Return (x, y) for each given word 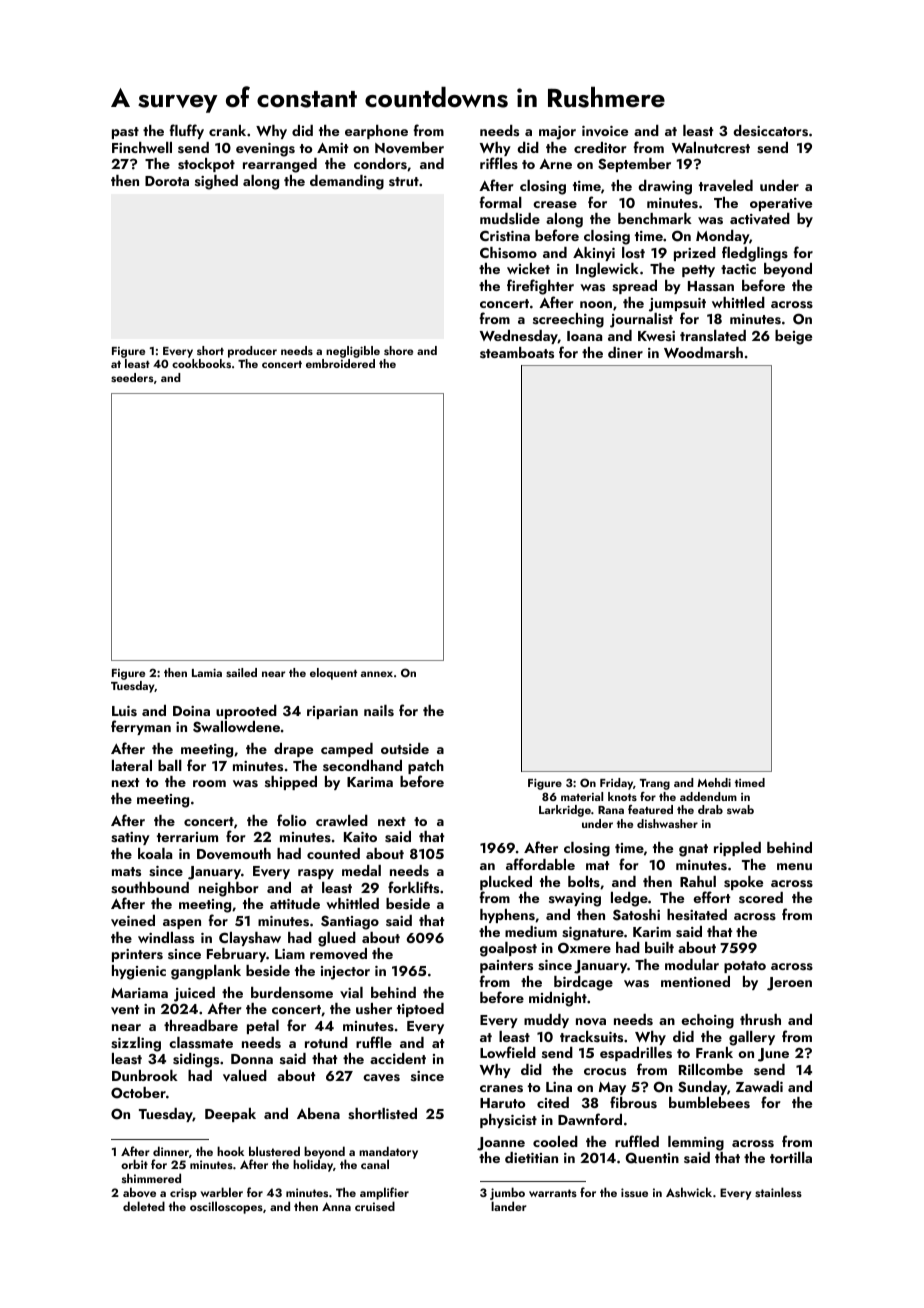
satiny (130, 838)
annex (377, 674)
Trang (655, 784)
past (125, 133)
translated (713, 336)
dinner (171, 1151)
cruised (375, 1206)
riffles (499, 163)
